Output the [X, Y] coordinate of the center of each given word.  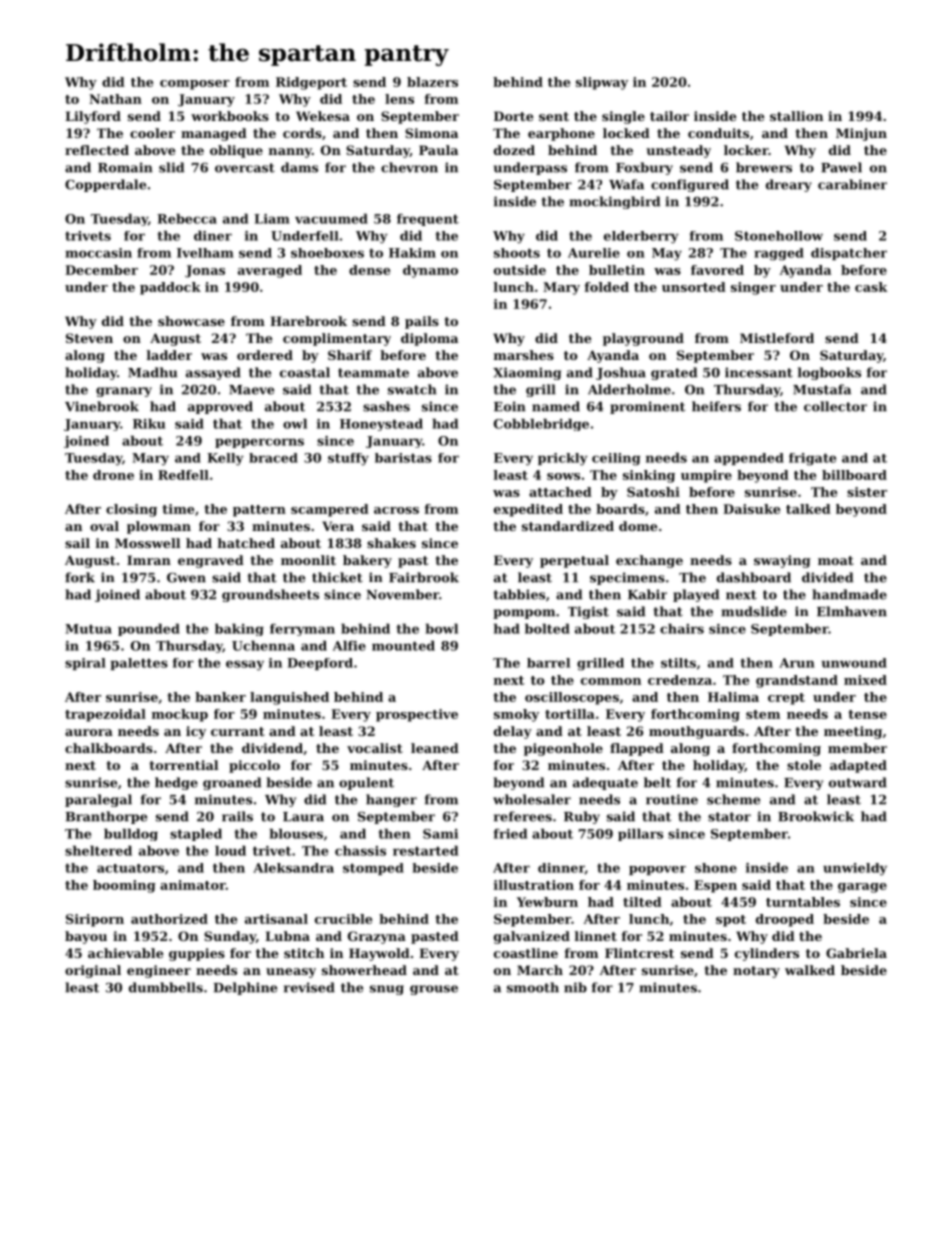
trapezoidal [105, 715]
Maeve [251, 390]
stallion [796, 116]
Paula [438, 150]
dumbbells [166, 987]
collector [835, 406]
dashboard [754, 577]
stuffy [348, 459]
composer [195, 85]
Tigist [588, 612]
